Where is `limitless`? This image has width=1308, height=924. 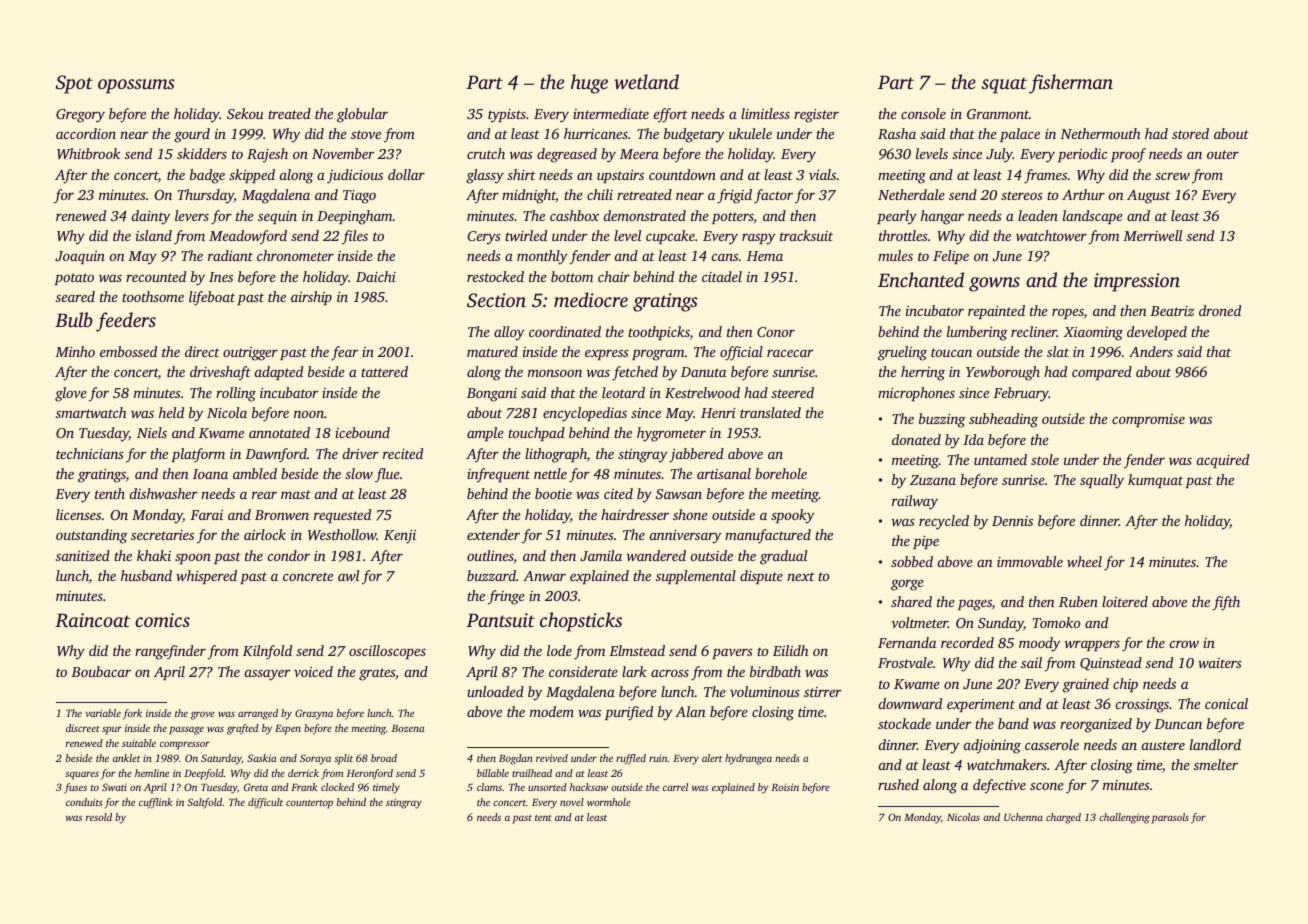 limitless is located at coordinates (765, 113).
